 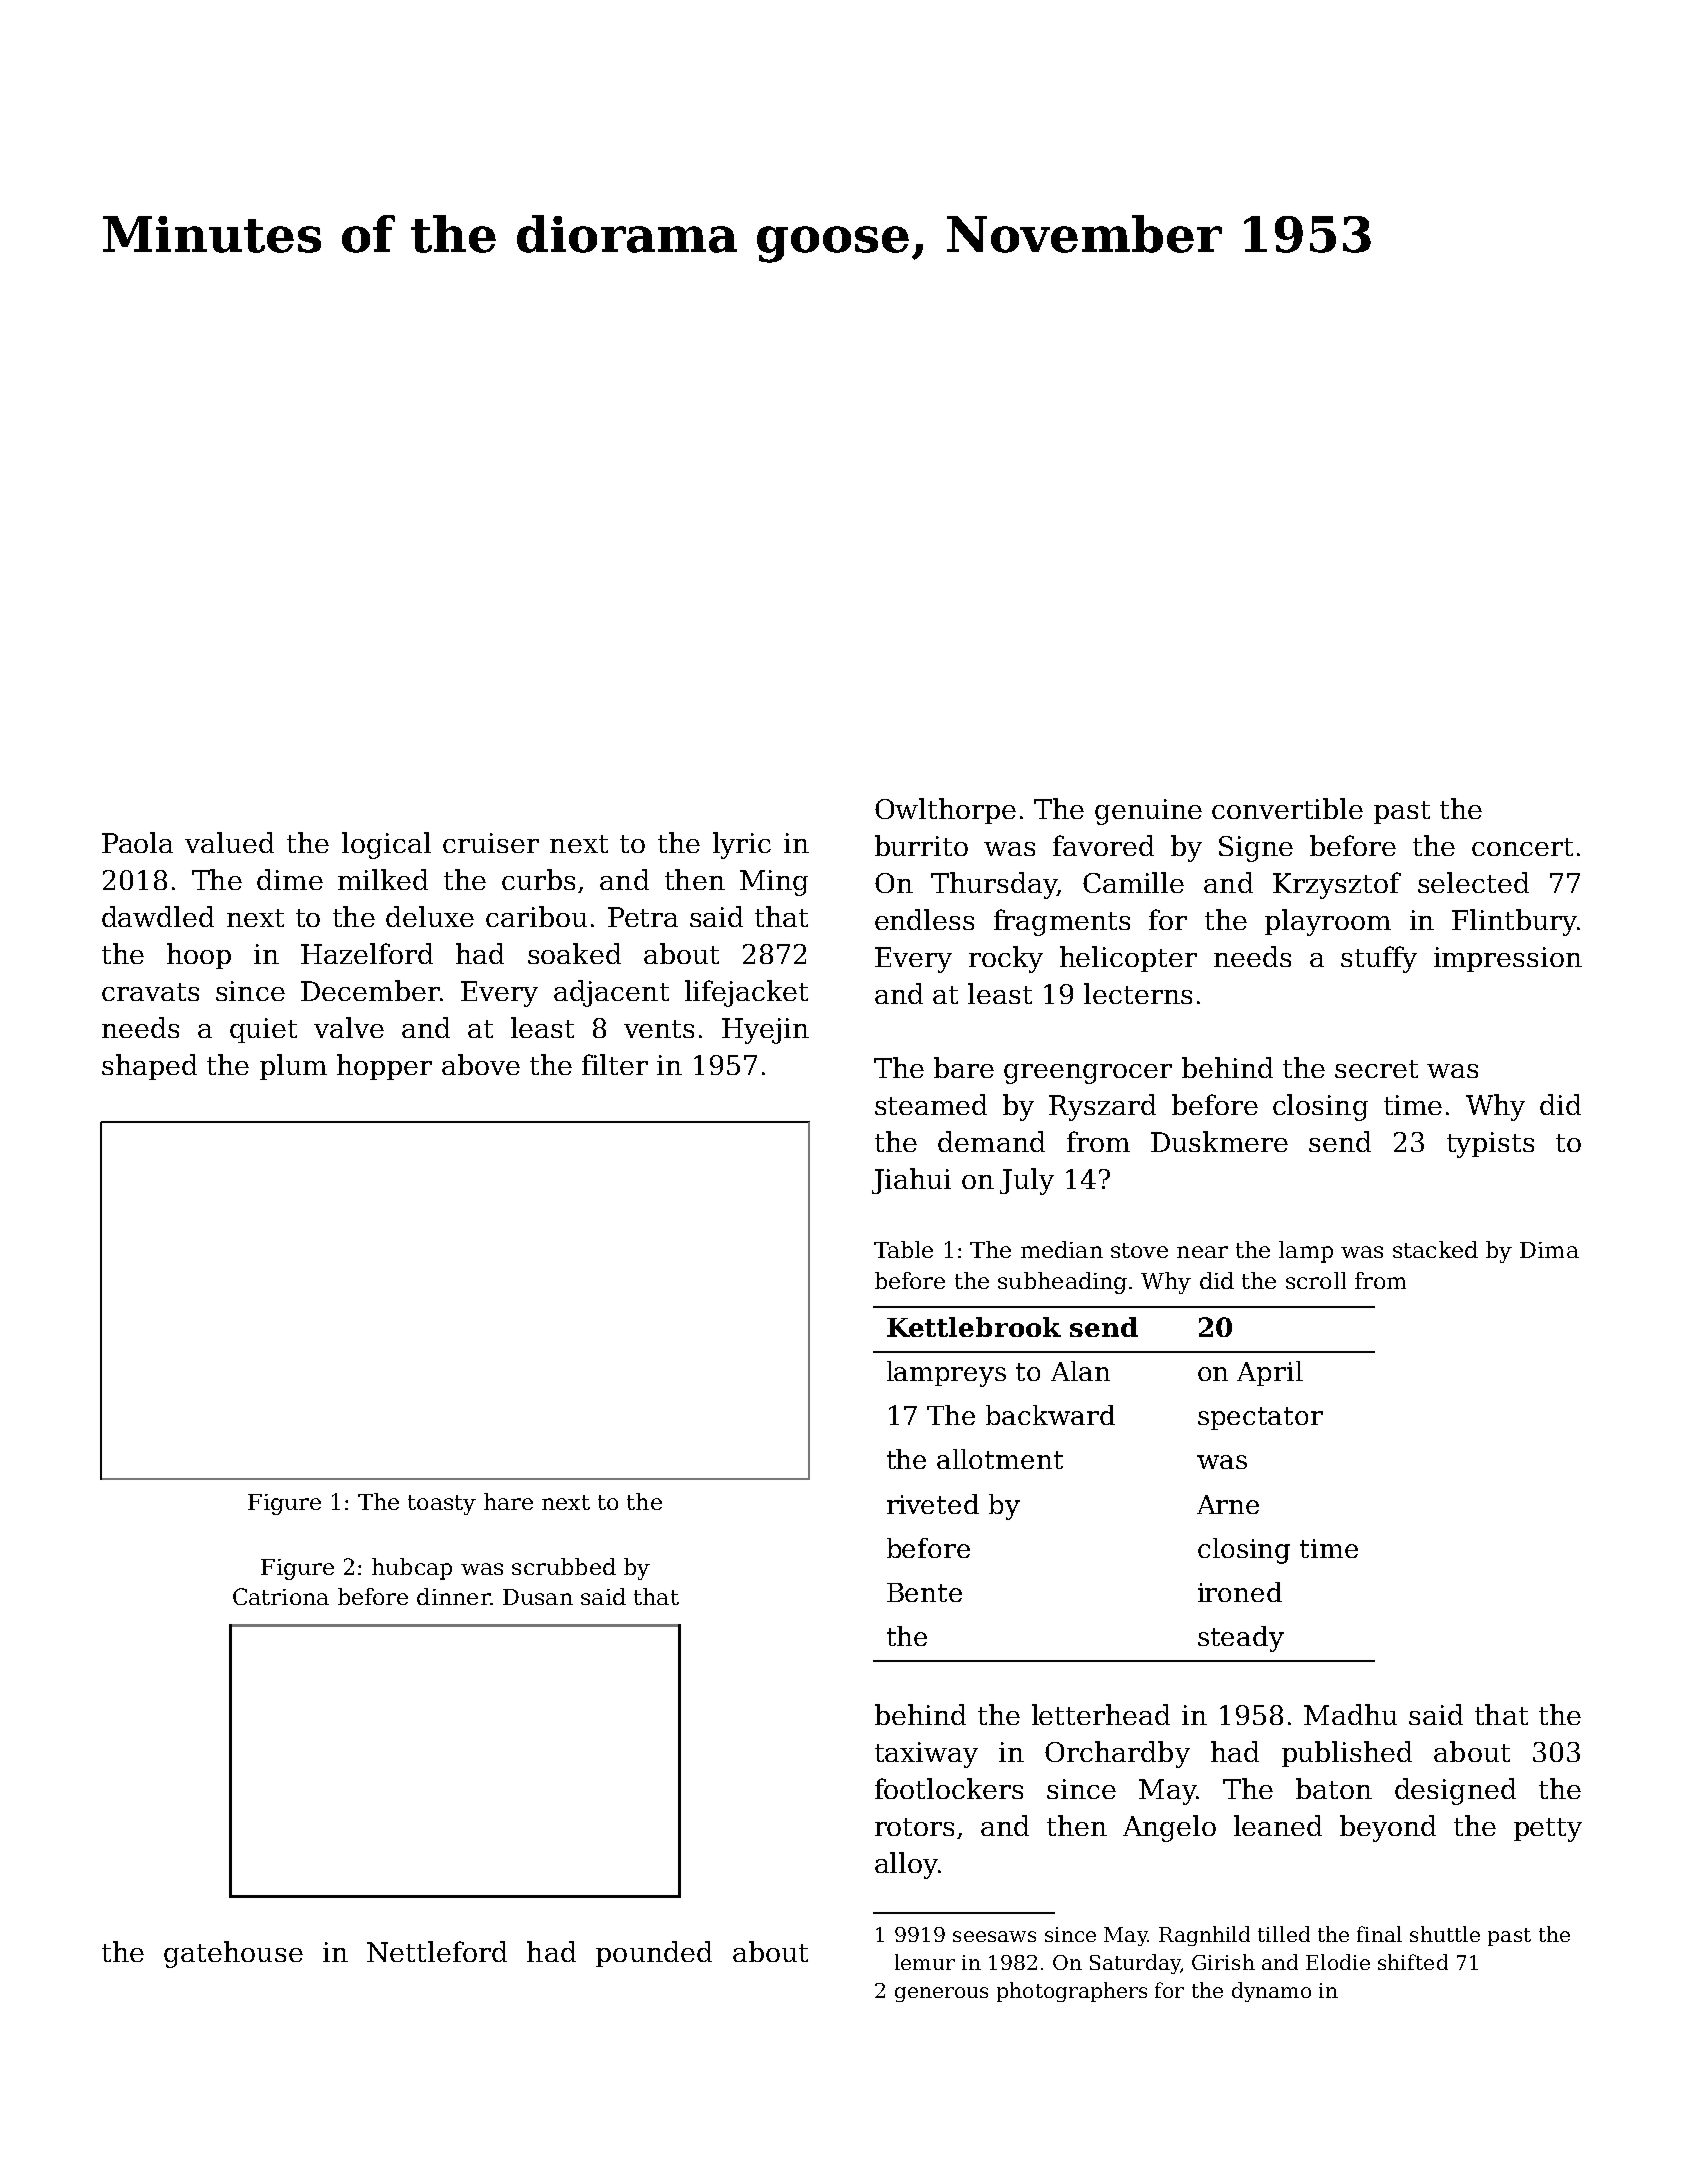 What do you see at coordinates (137, 842) in the screenshot?
I see `Paola` at bounding box center [137, 842].
